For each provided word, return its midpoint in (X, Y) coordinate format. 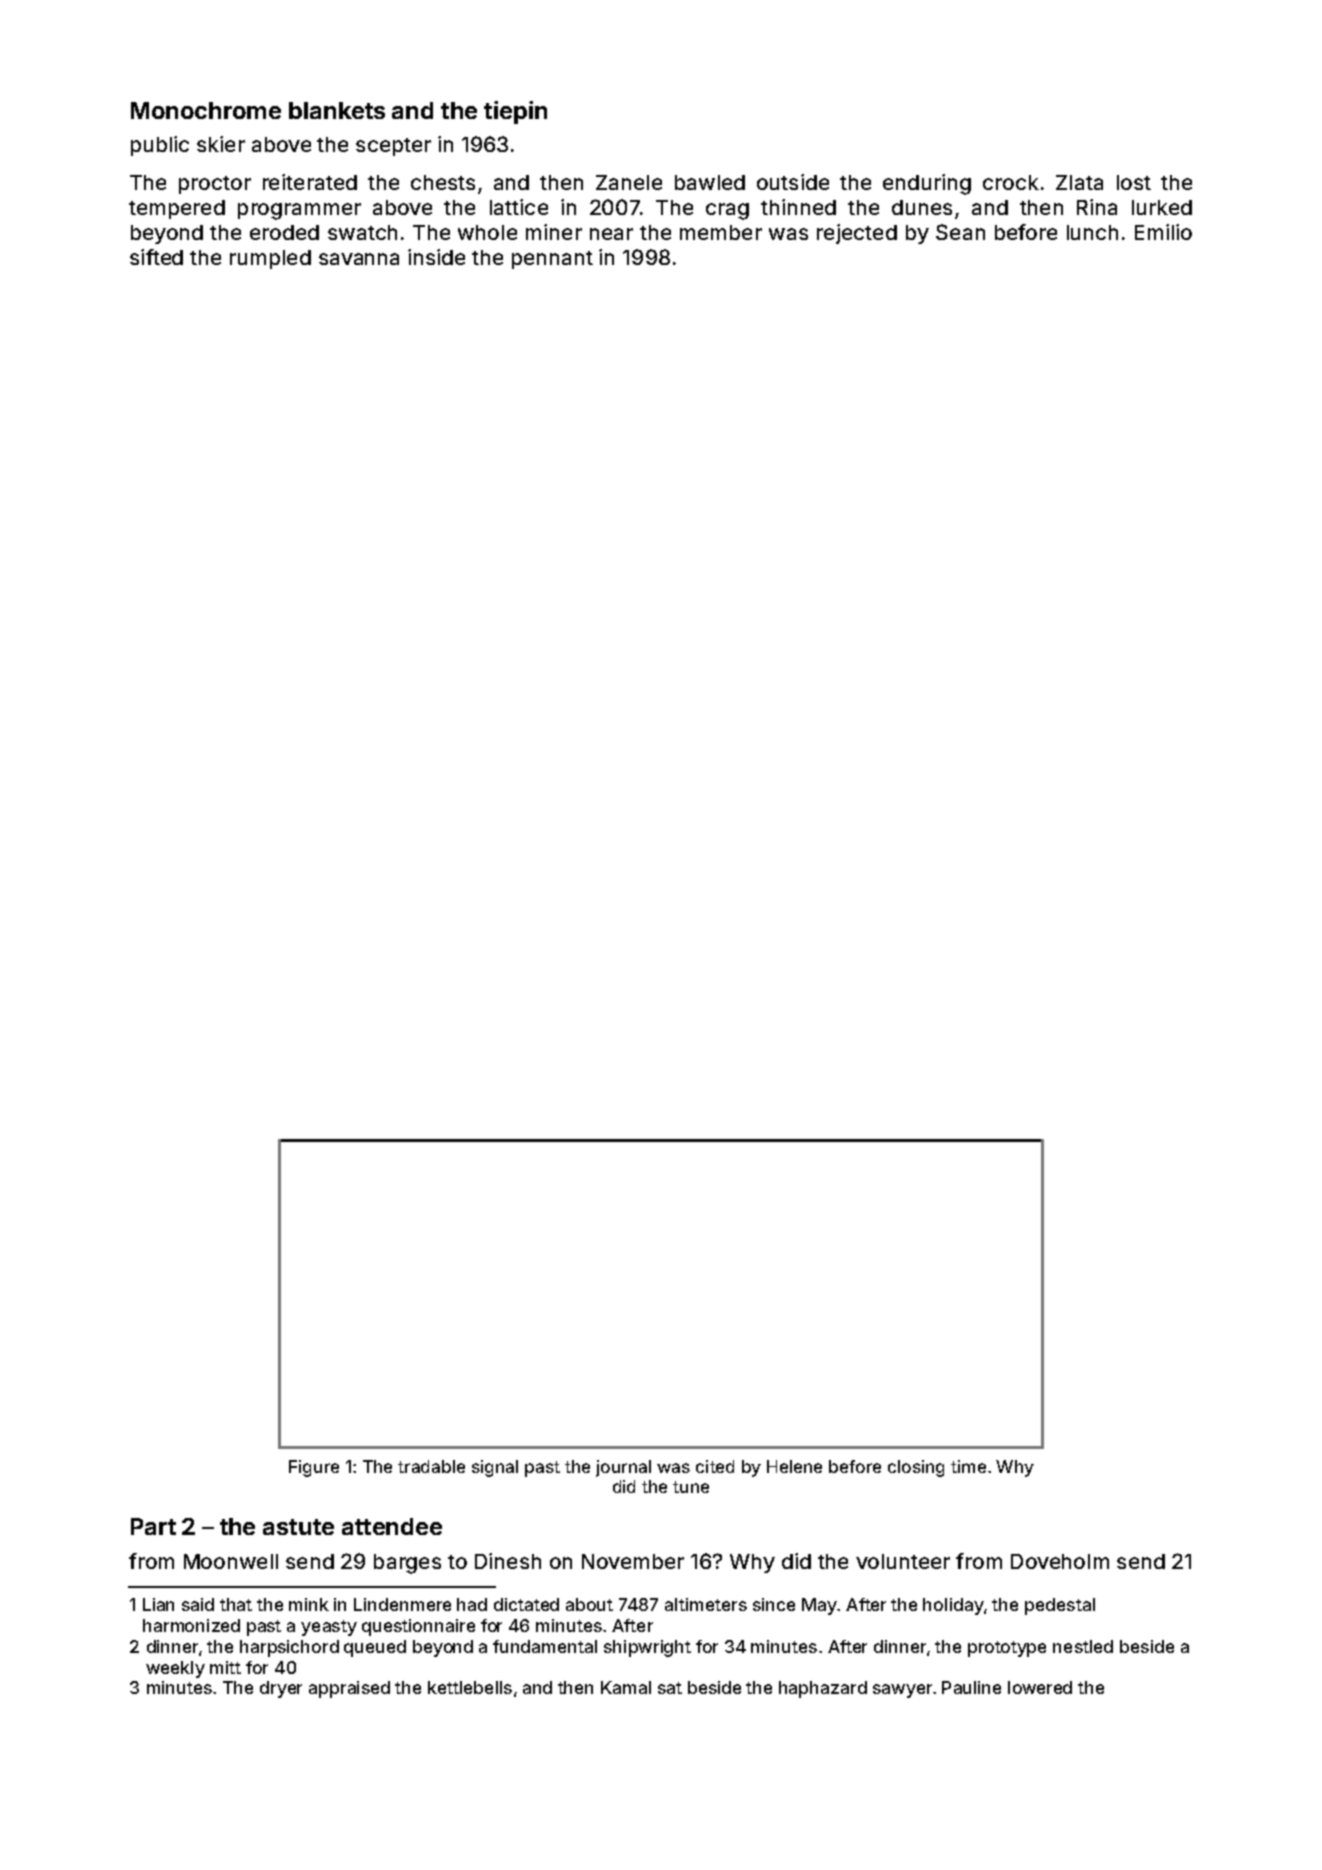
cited (715, 1466)
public (160, 146)
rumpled (270, 259)
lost (1134, 182)
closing (916, 1468)
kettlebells (470, 1687)
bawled (710, 182)
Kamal (626, 1687)
